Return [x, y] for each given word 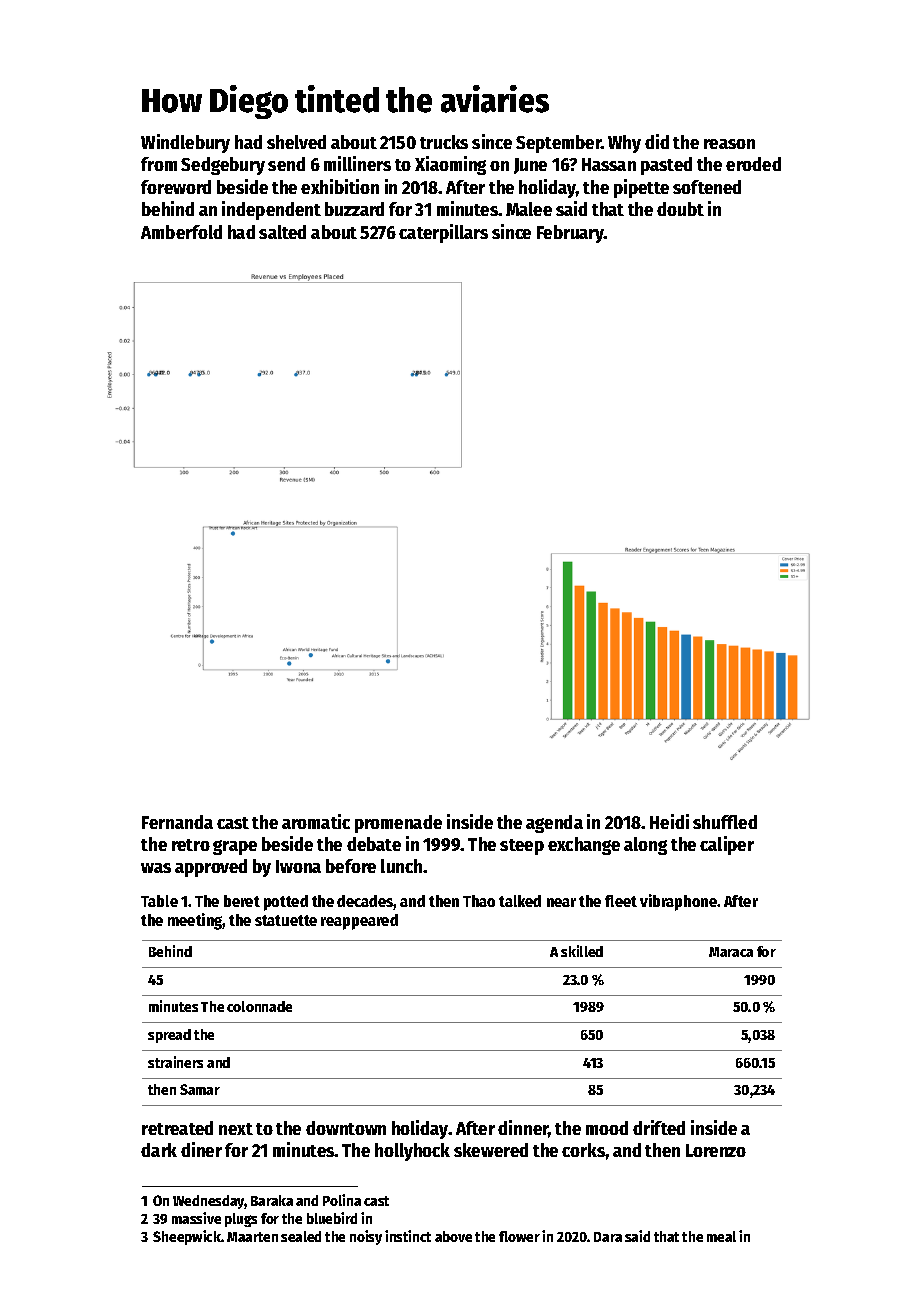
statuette [286, 920]
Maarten [252, 1237]
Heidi [669, 821]
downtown [346, 1128]
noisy [366, 1237]
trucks [444, 142]
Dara [608, 1237]
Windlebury [185, 143]
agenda [554, 824]
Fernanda [177, 822]
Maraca [731, 952]
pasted [666, 166]
